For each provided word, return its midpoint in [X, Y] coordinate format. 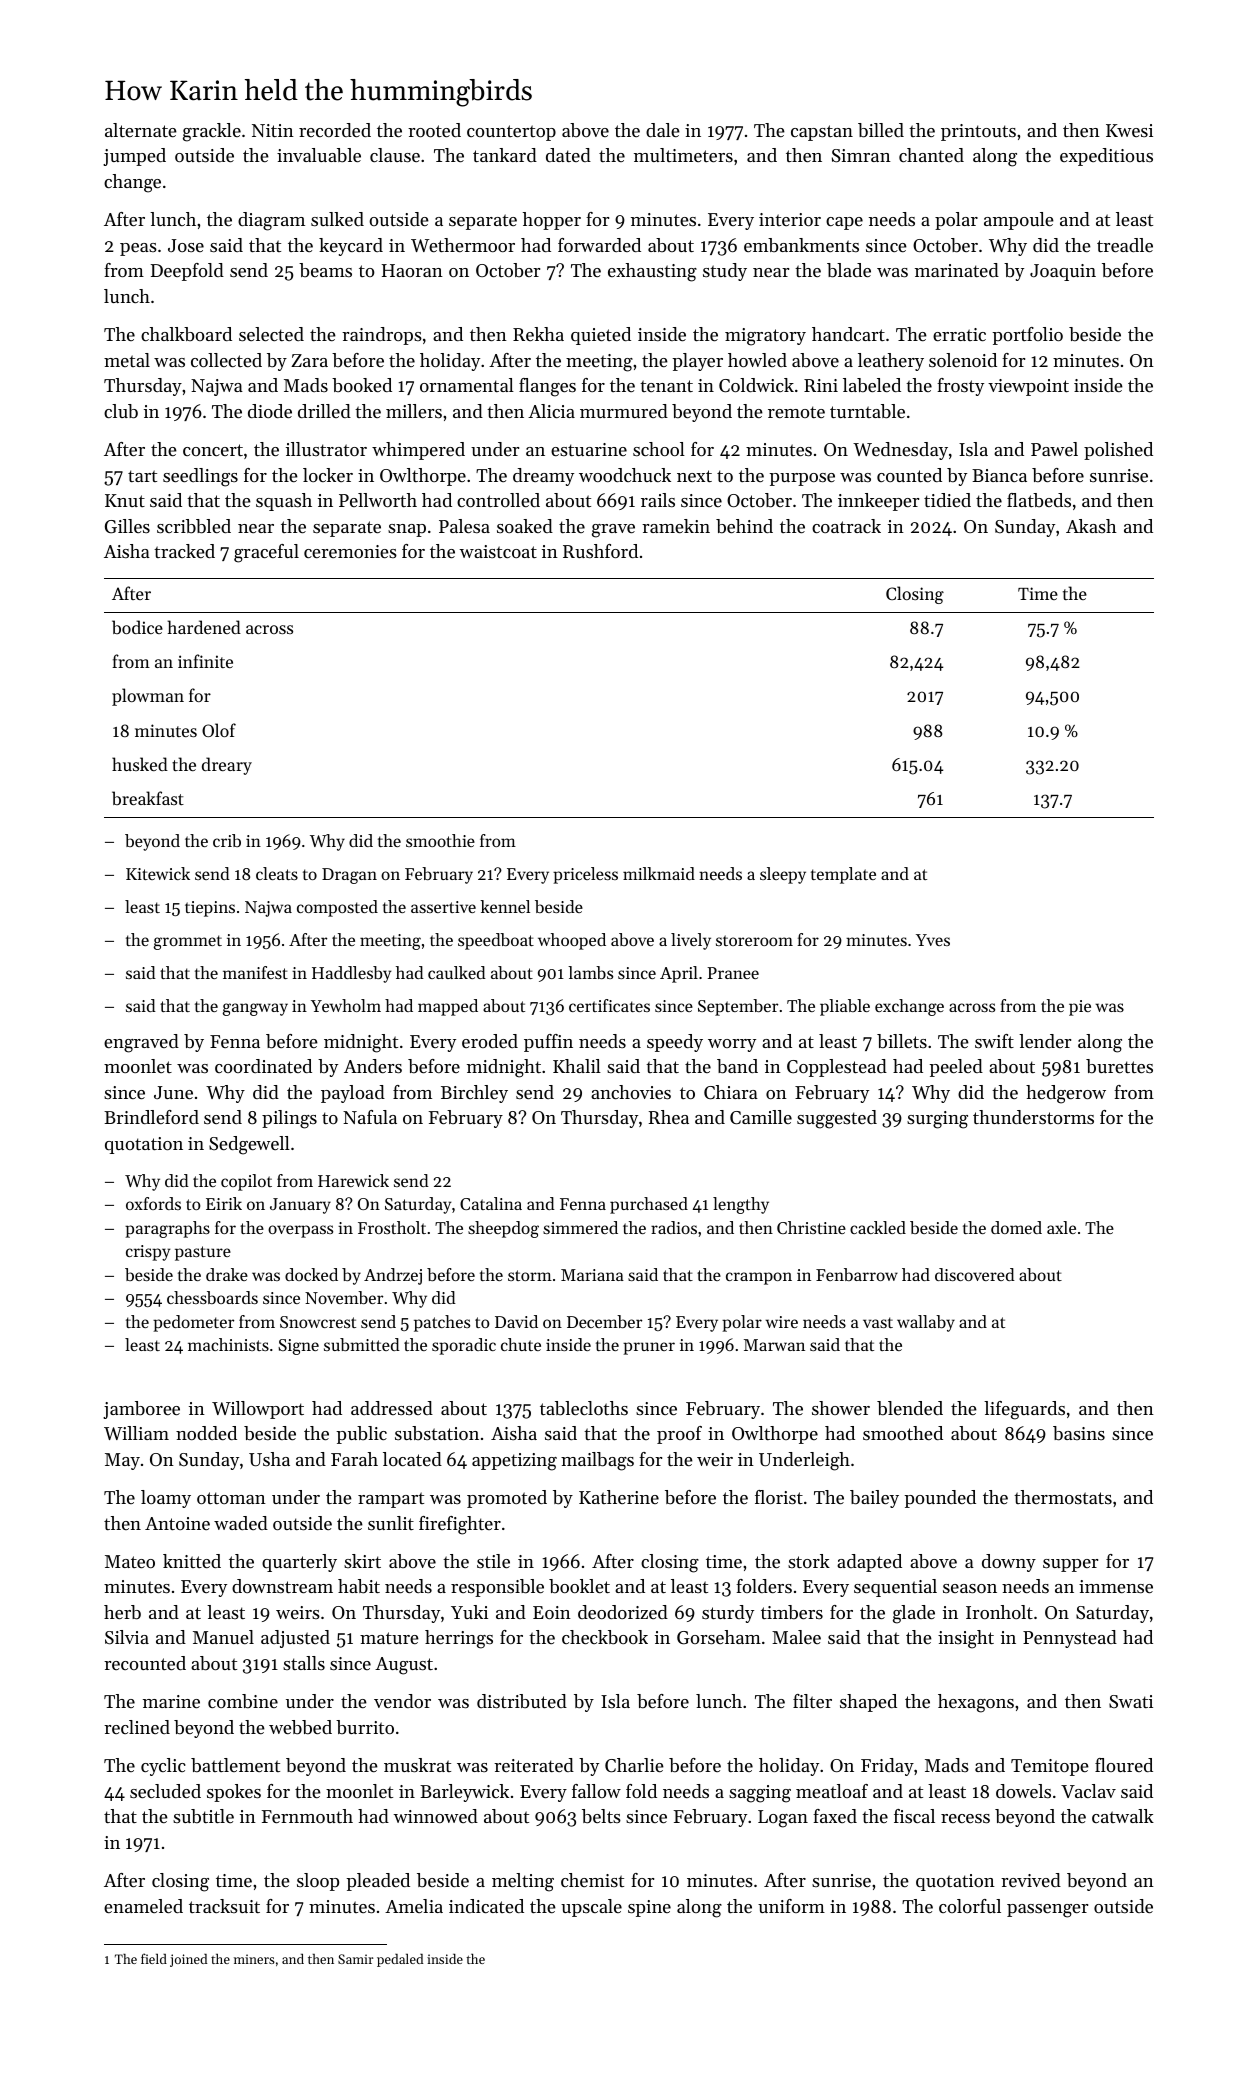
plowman [148, 697]
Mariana [592, 1275]
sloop [318, 1882]
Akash [1091, 526]
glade [914, 1614]
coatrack [846, 526]
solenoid [963, 360]
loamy [166, 1499]
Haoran [412, 270]
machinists [228, 1344]
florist [779, 1497]
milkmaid [659, 873]
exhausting [652, 272]
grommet [188, 942]
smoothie [440, 840]
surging [937, 1120]
